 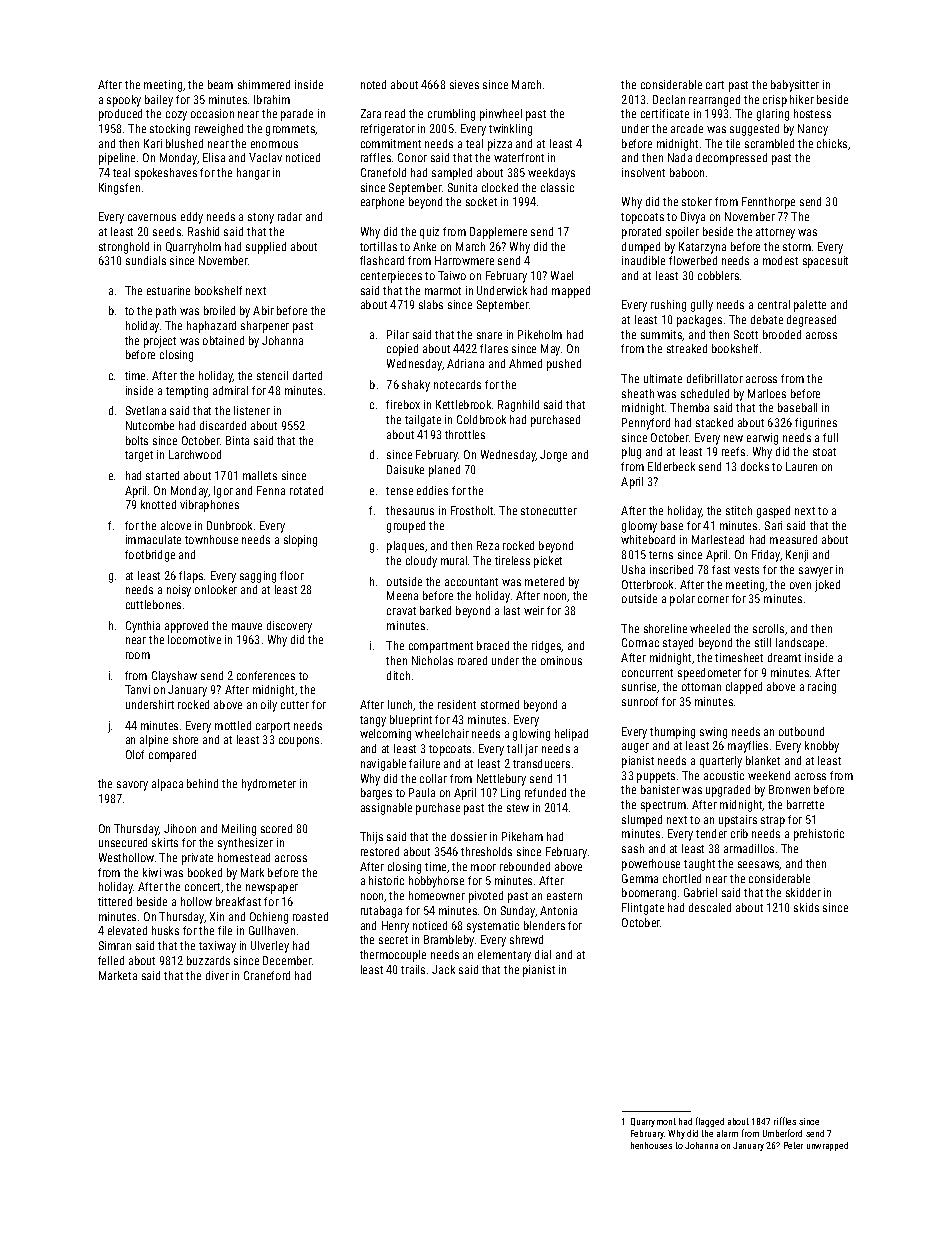 What do you see at coordinates (380, 851) in the screenshot?
I see `restored` at bounding box center [380, 851].
